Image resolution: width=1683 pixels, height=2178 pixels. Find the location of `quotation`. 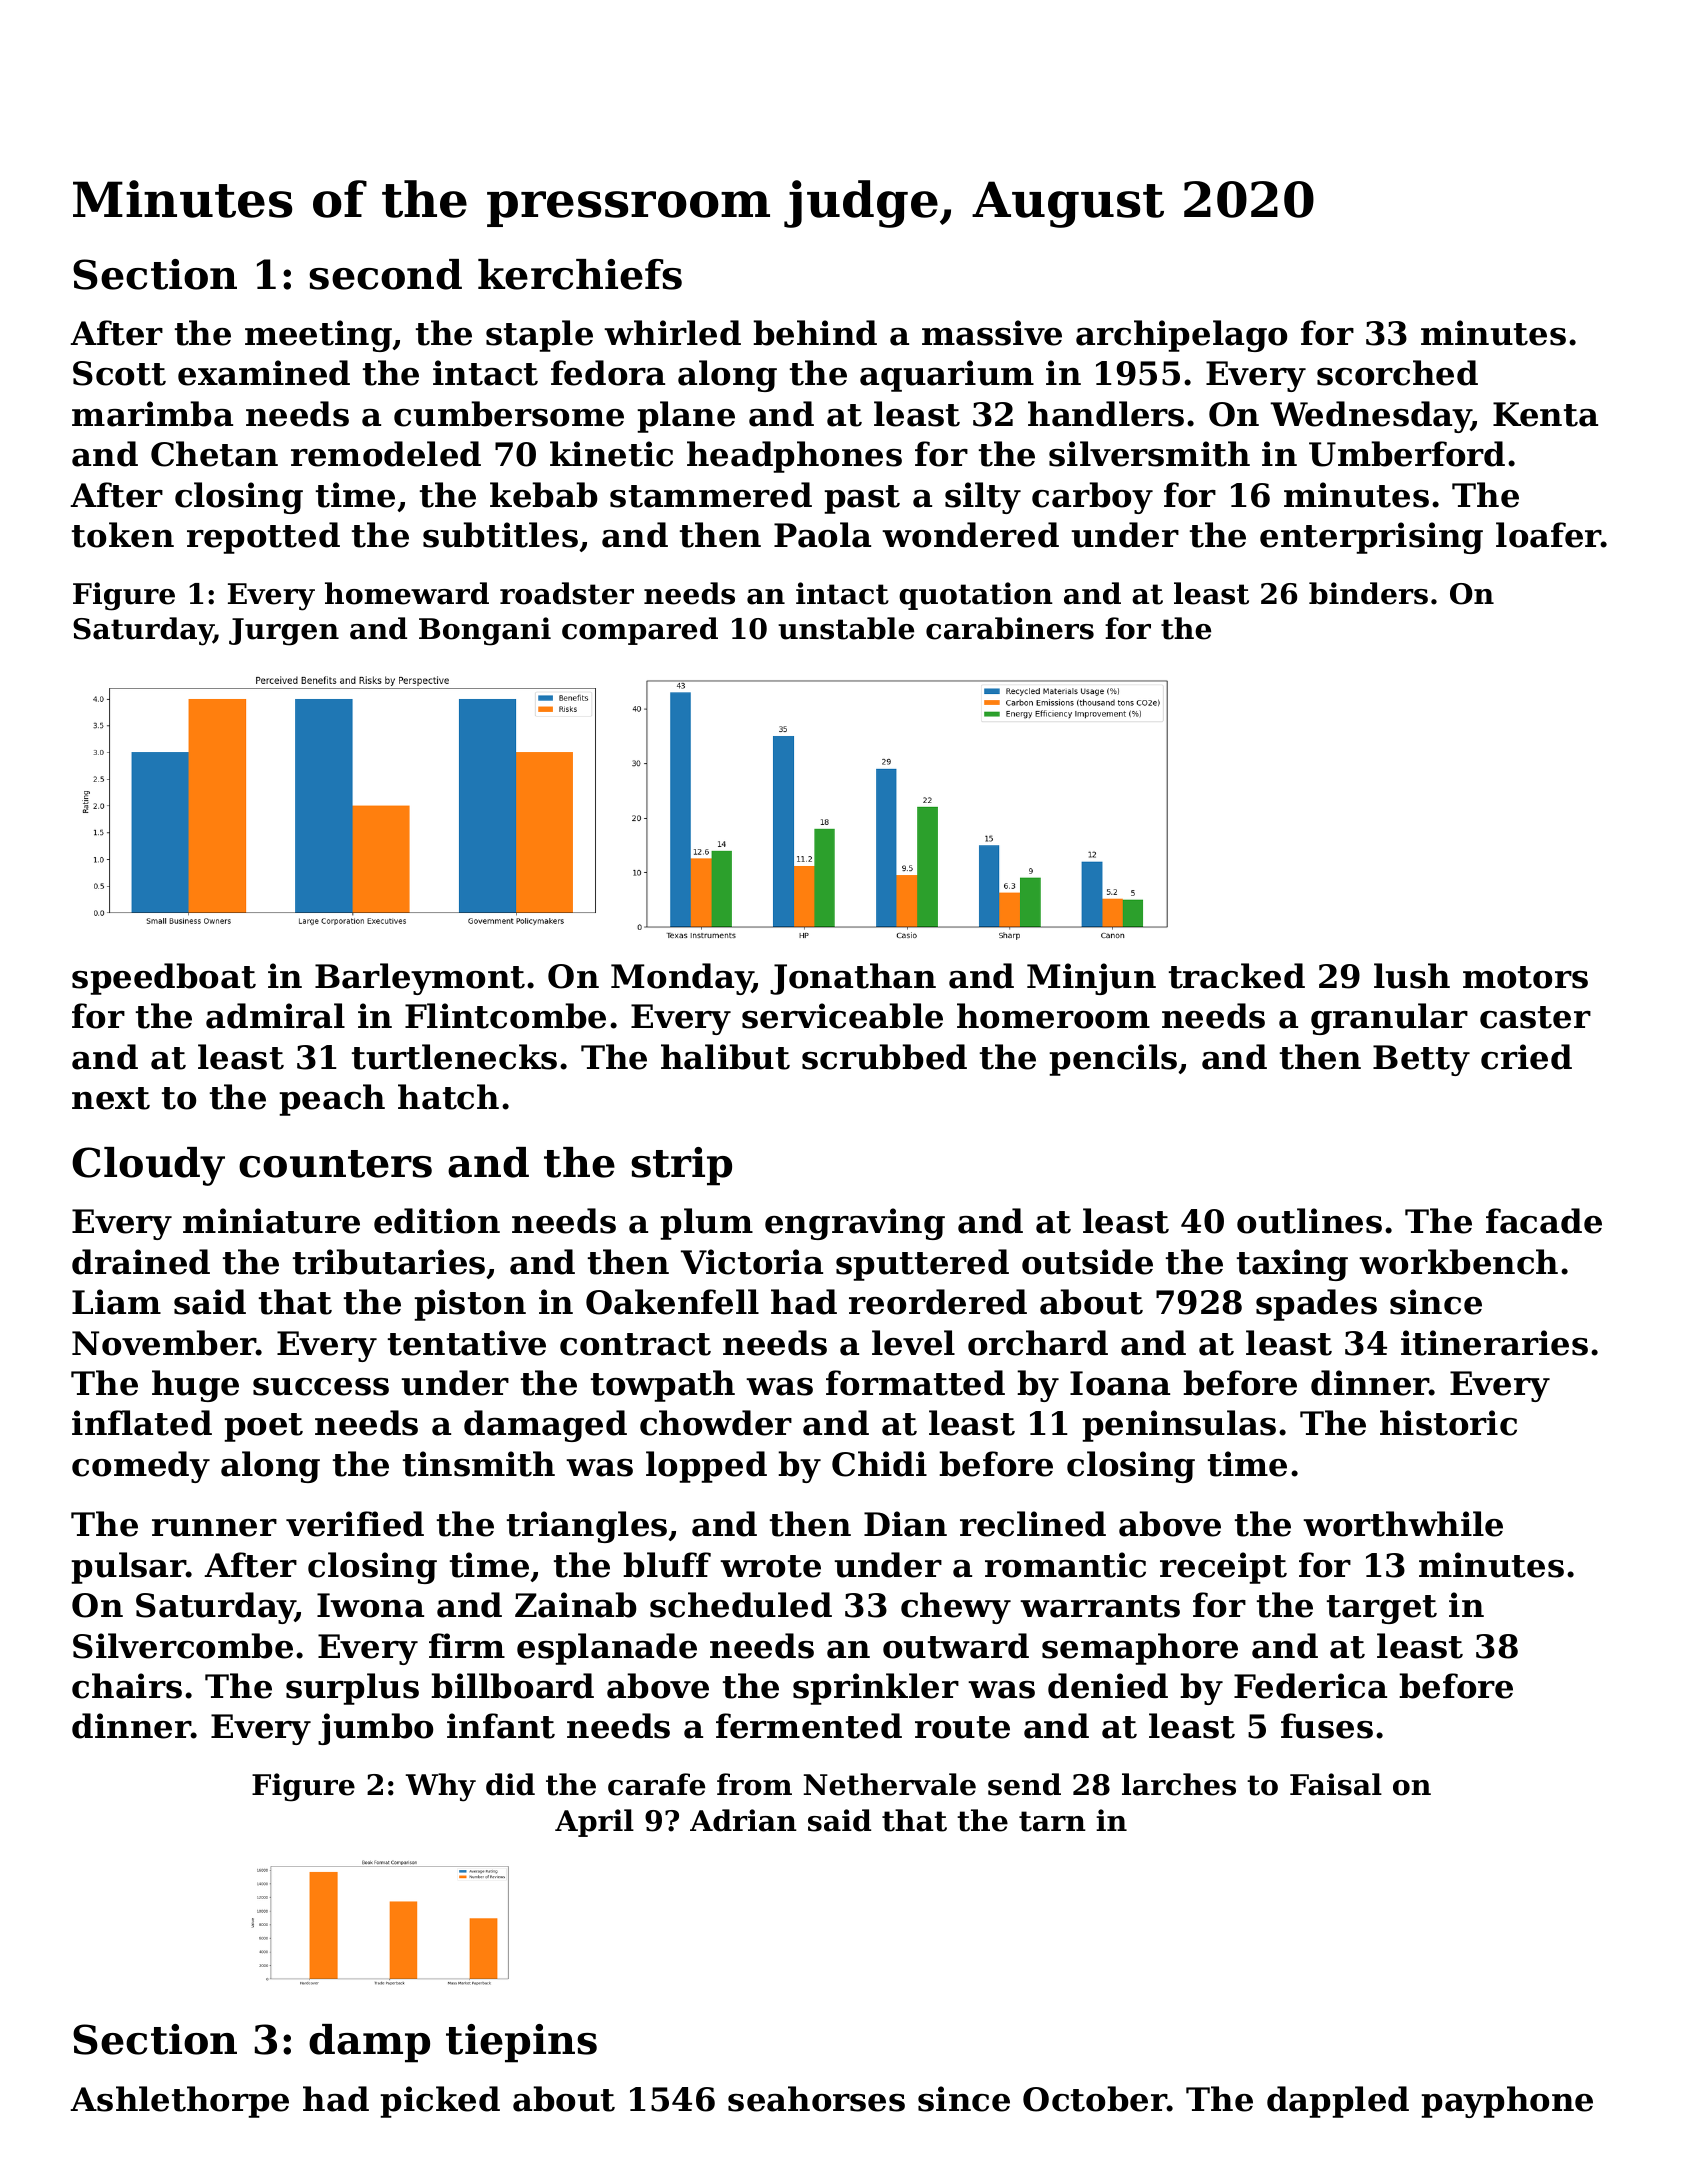

quotation is located at coordinates (976, 596).
